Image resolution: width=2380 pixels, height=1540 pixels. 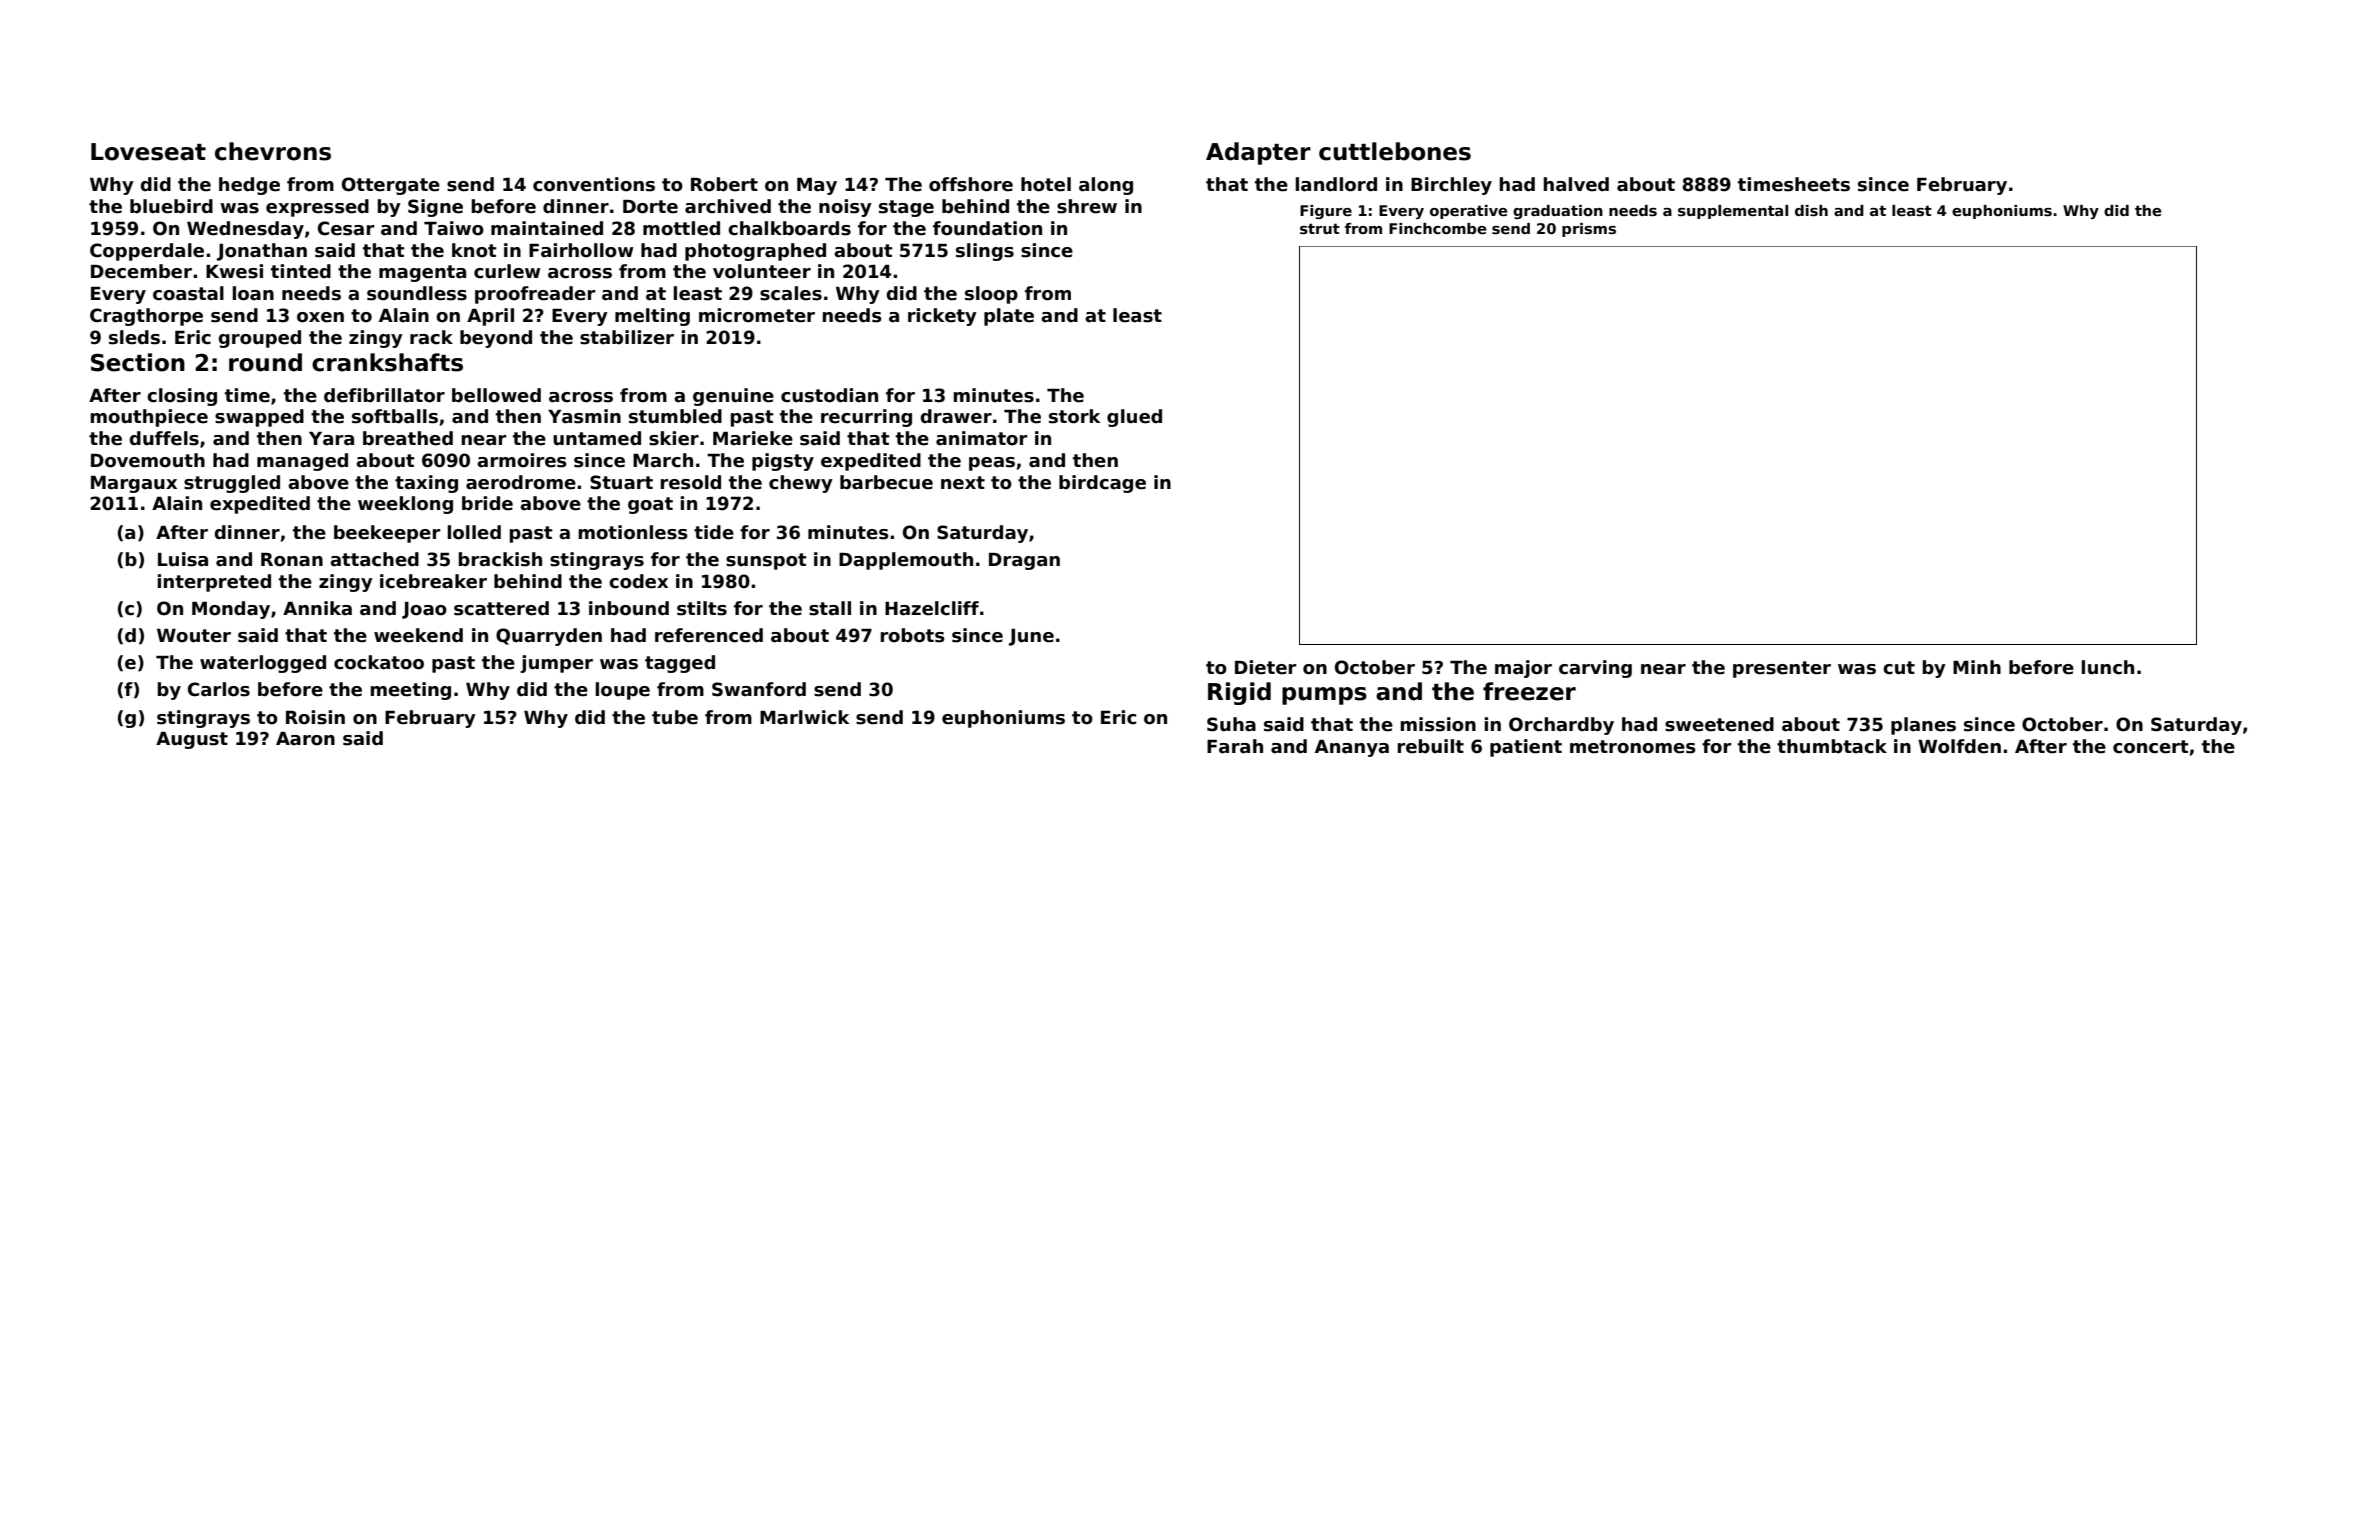 What do you see at coordinates (231, 610) in the screenshot?
I see `Monday` at bounding box center [231, 610].
